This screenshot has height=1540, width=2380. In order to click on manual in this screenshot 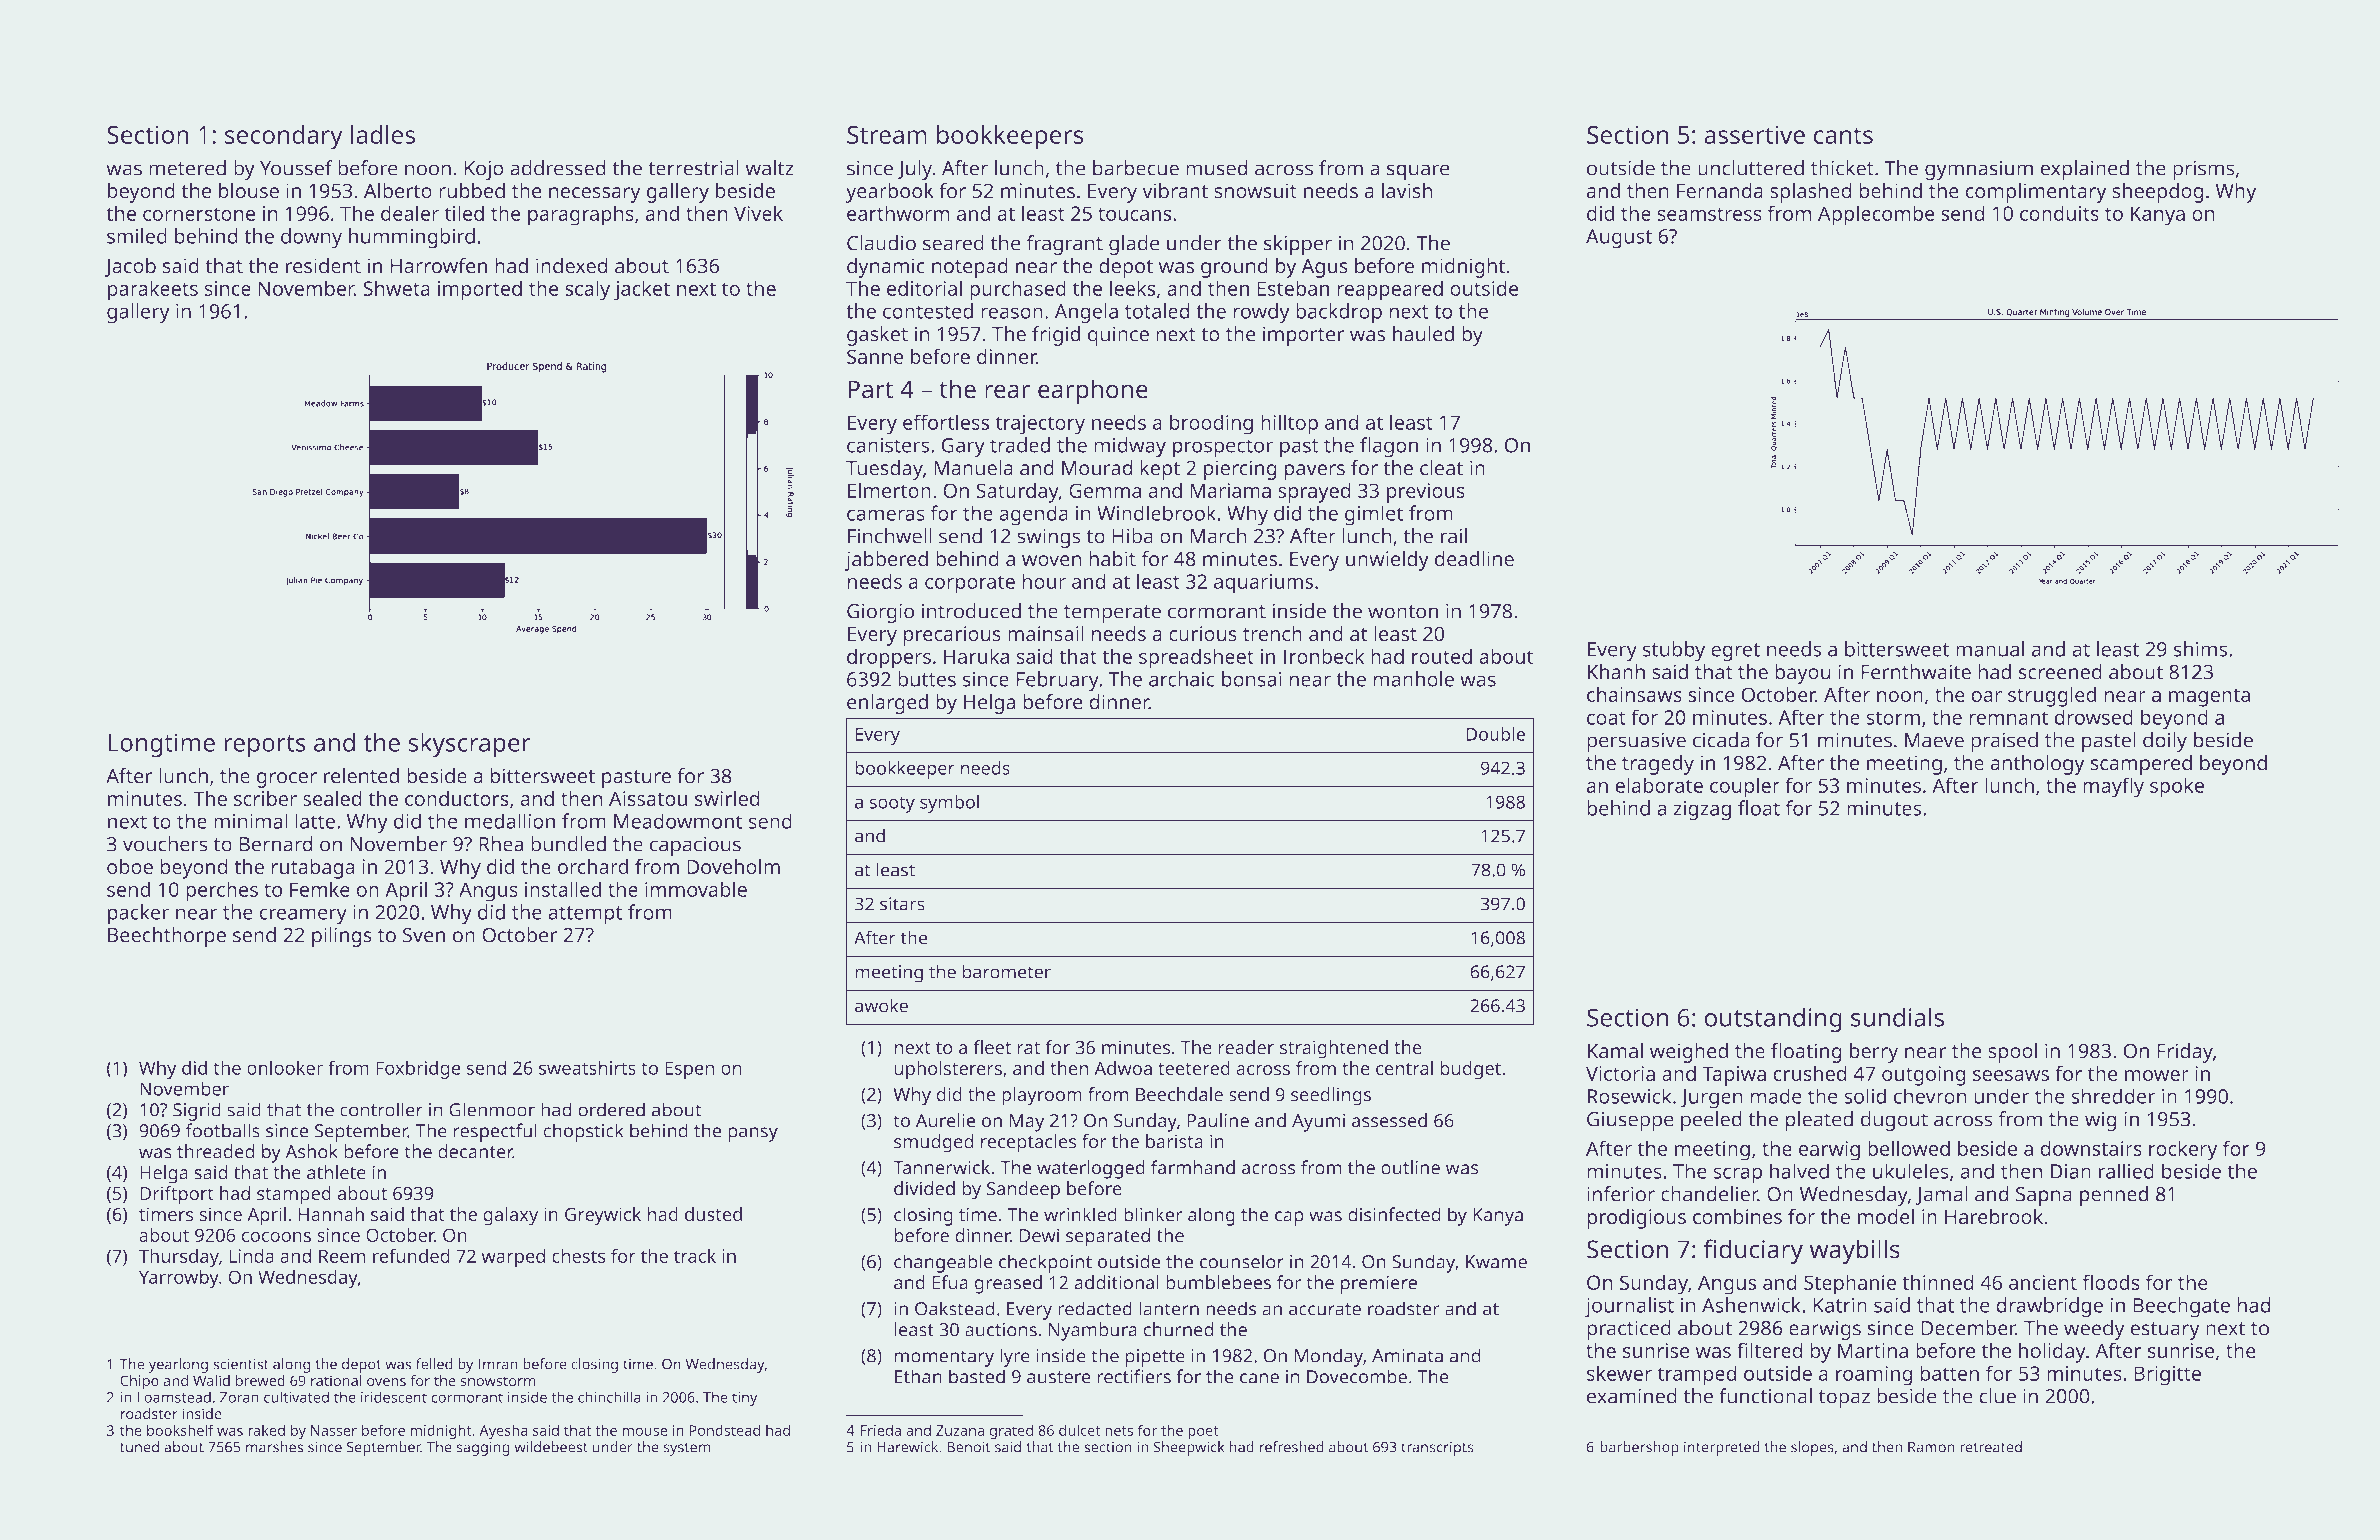, I will do `click(1990, 649)`.
